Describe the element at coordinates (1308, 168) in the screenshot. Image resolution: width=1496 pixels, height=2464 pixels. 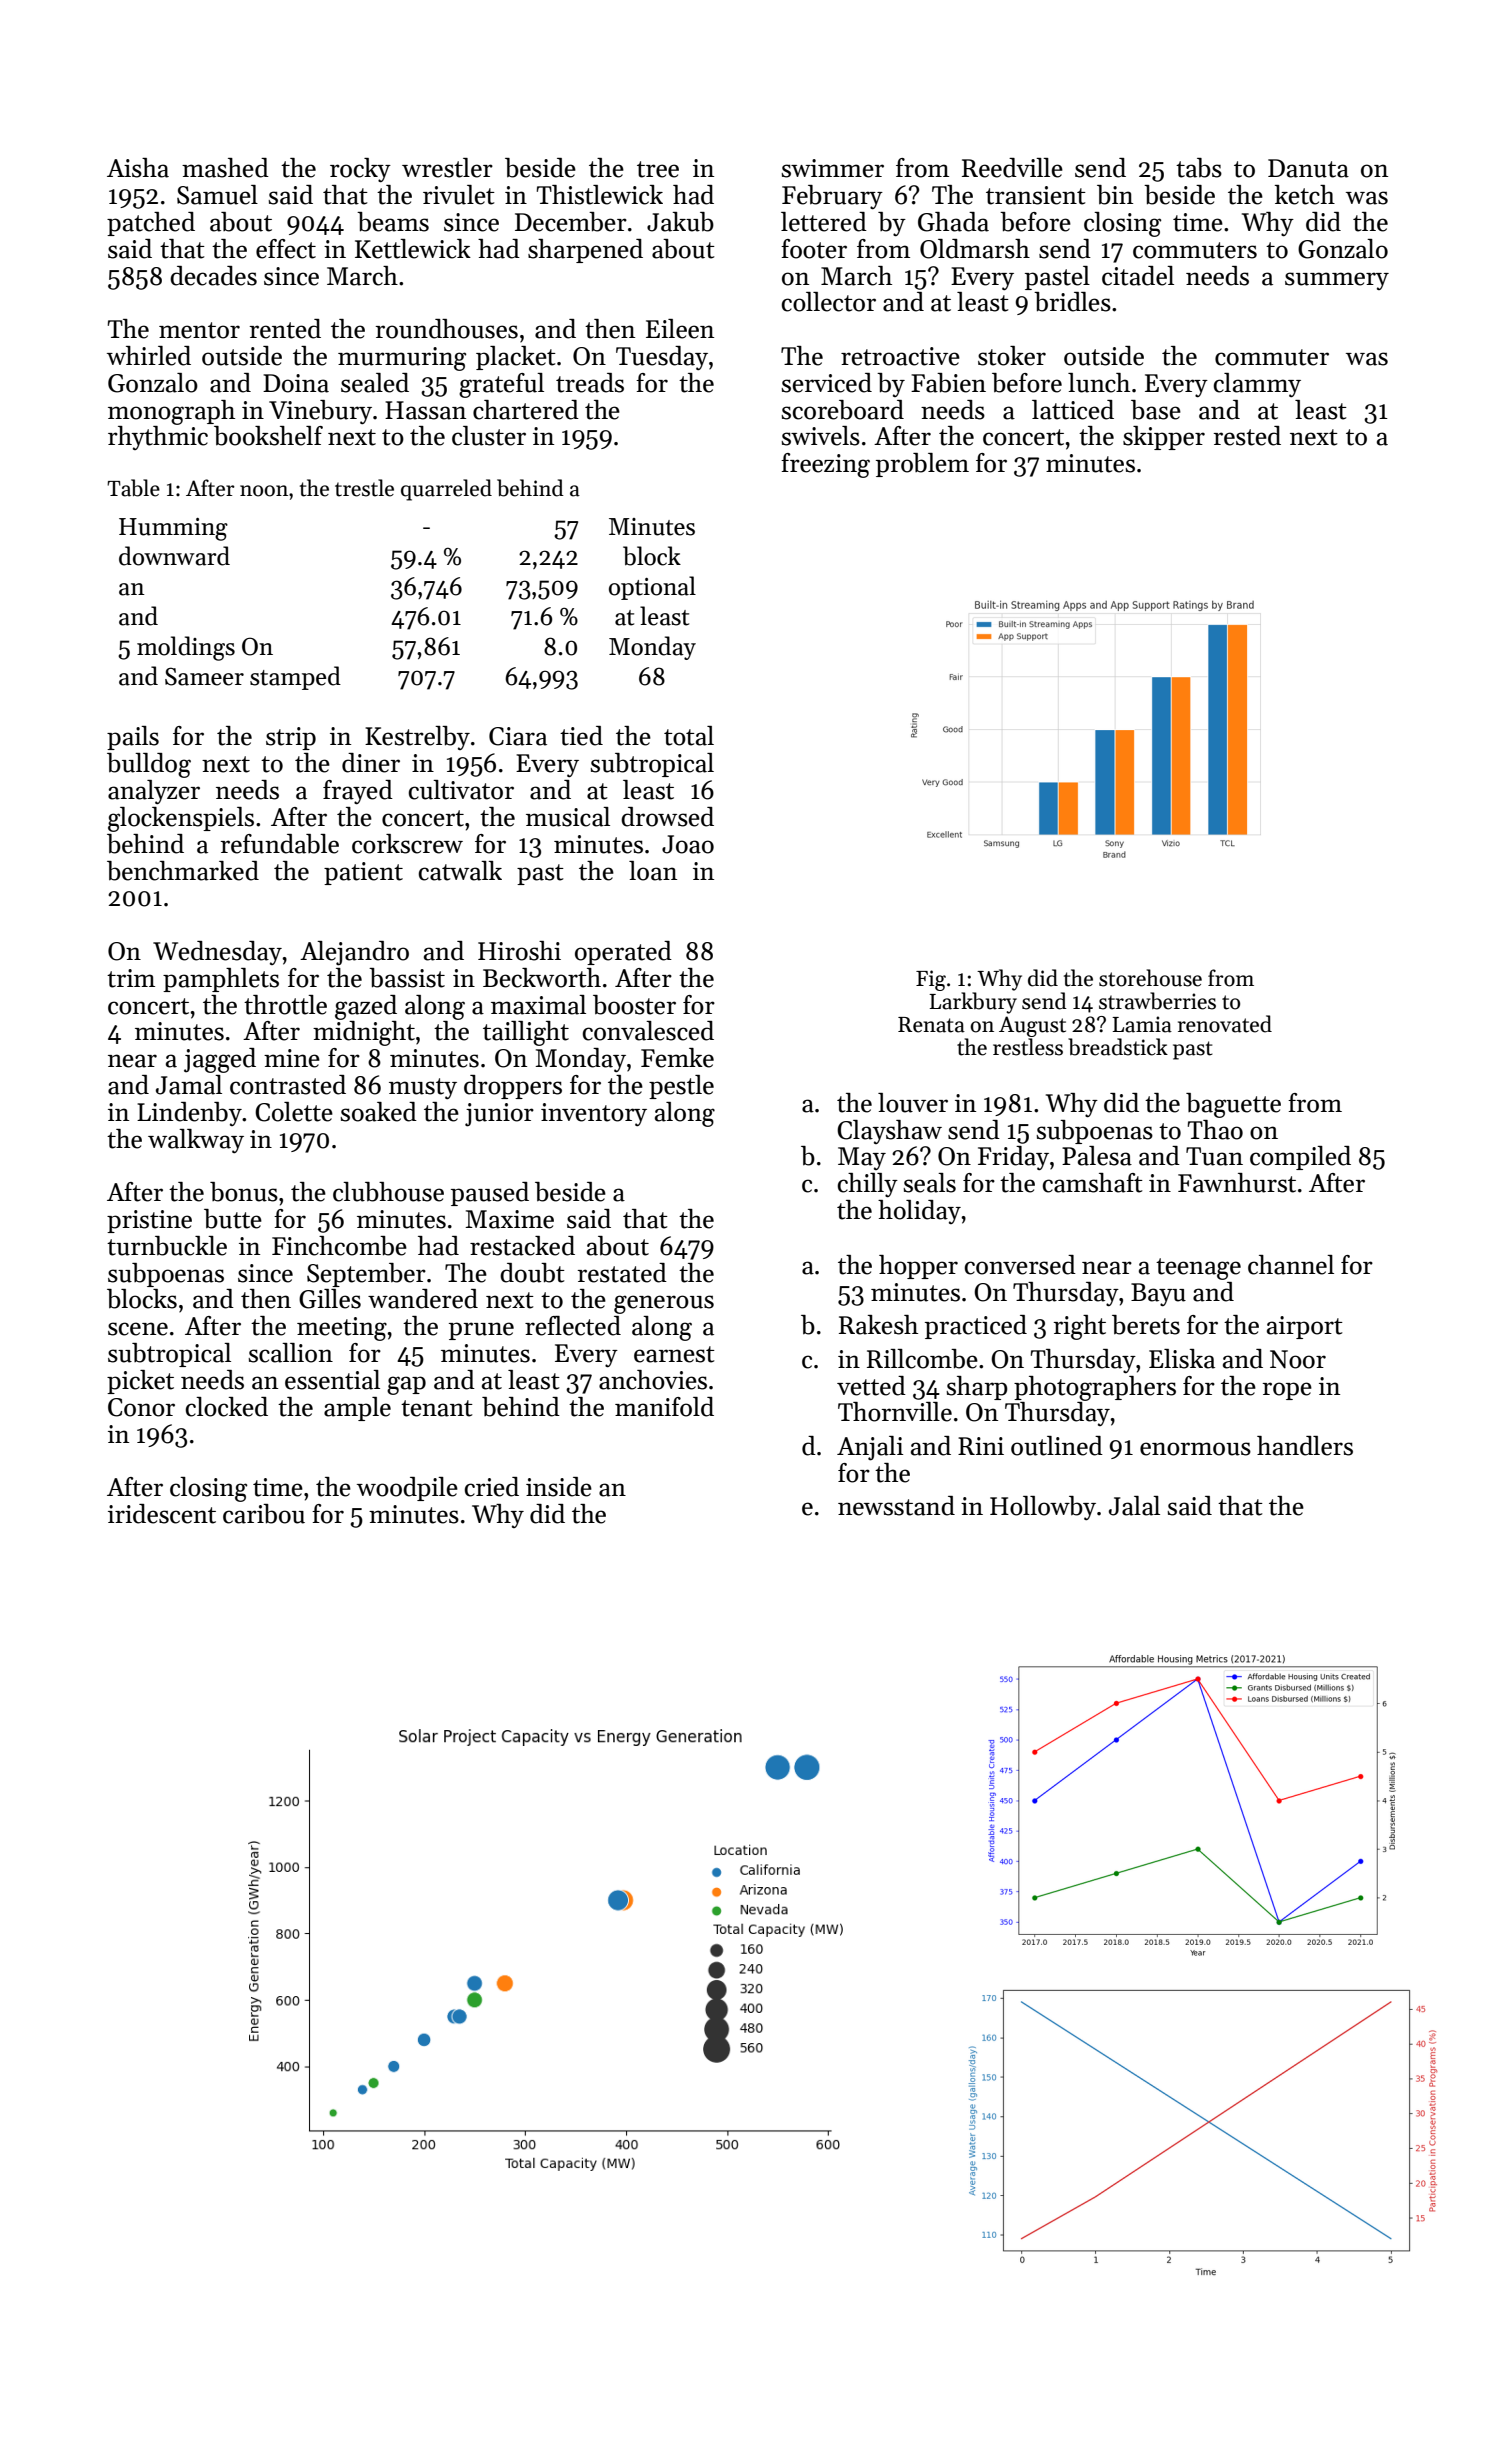
I see `Danuta` at that location.
